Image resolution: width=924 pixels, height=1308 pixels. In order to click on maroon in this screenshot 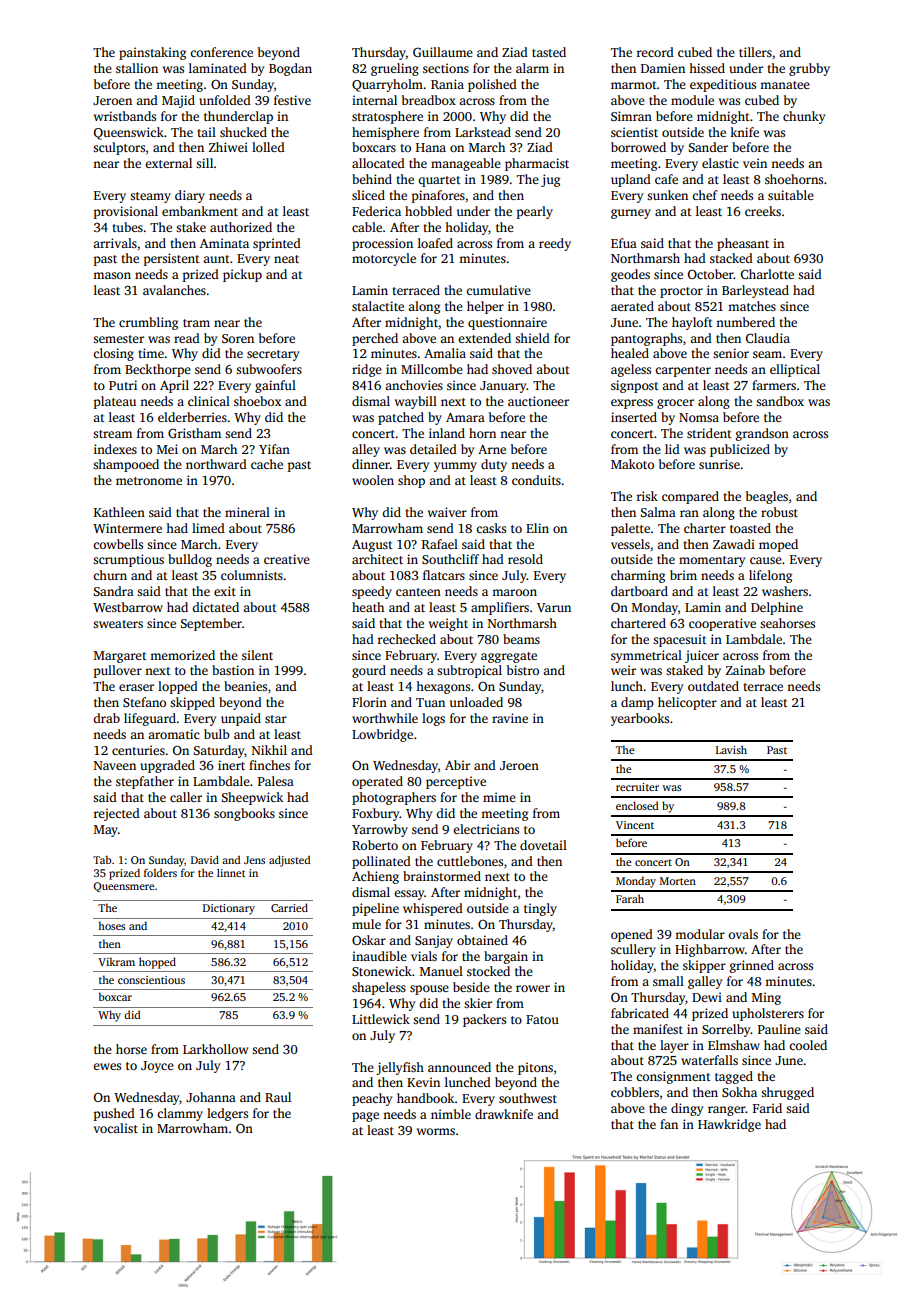, I will do `click(514, 592)`.
